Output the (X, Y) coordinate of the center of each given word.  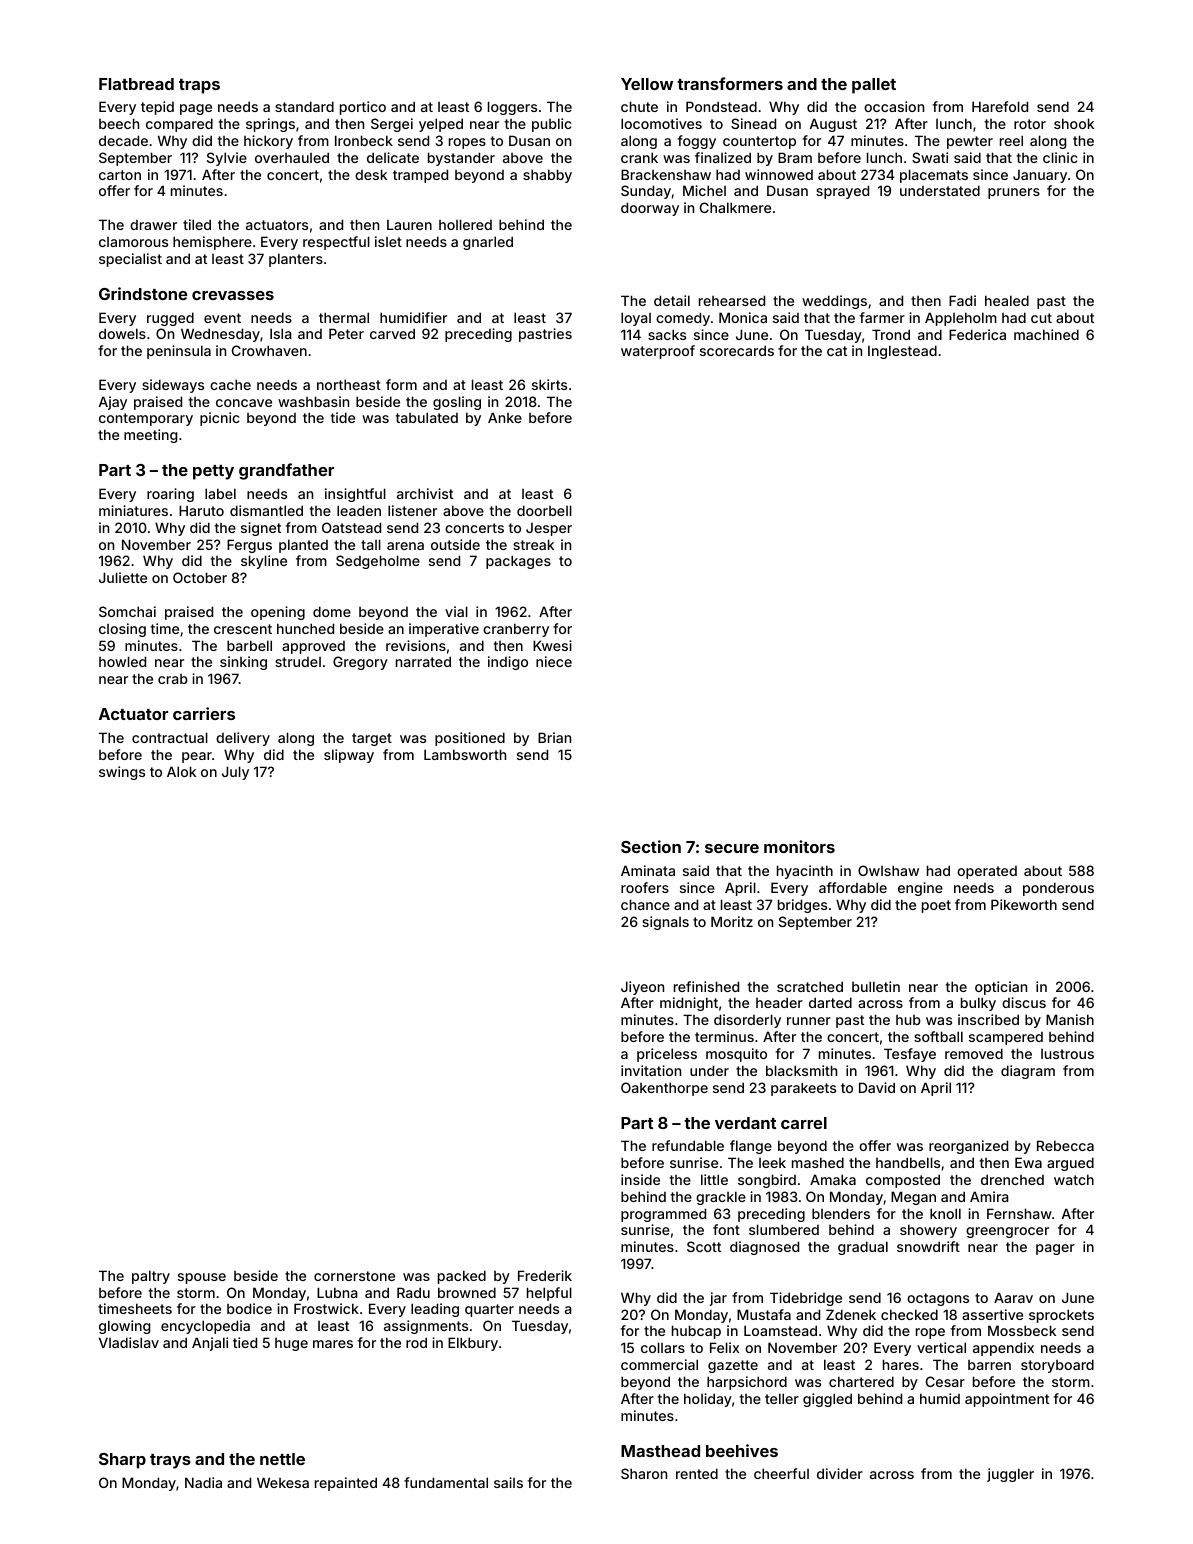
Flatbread (136, 84)
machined (1046, 334)
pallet (874, 86)
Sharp (122, 1461)
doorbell (544, 510)
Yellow (647, 84)
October (200, 577)
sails (508, 1482)
